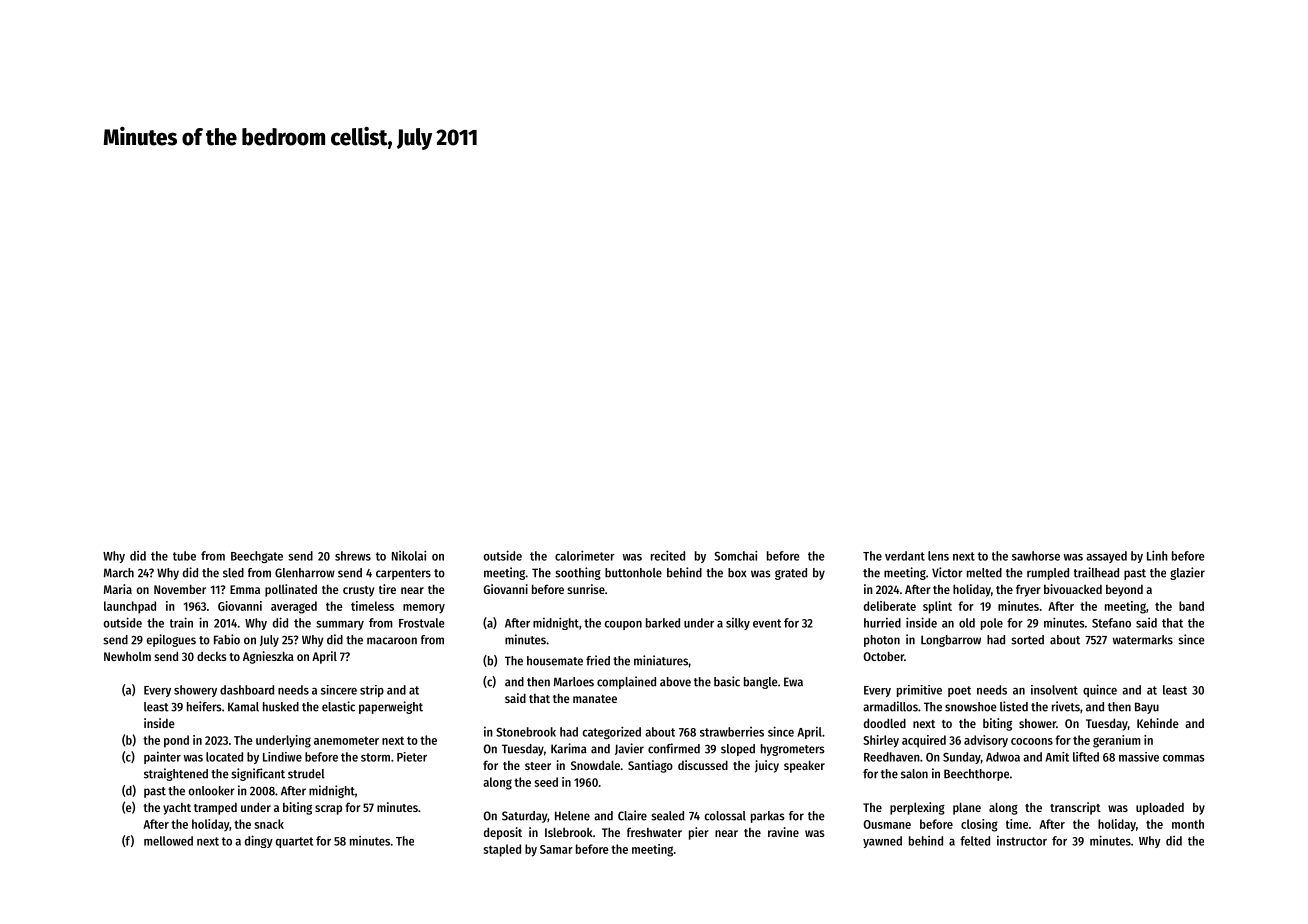 Image resolution: width=1308 pixels, height=924 pixels. I want to click on Pieter, so click(412, 757).
